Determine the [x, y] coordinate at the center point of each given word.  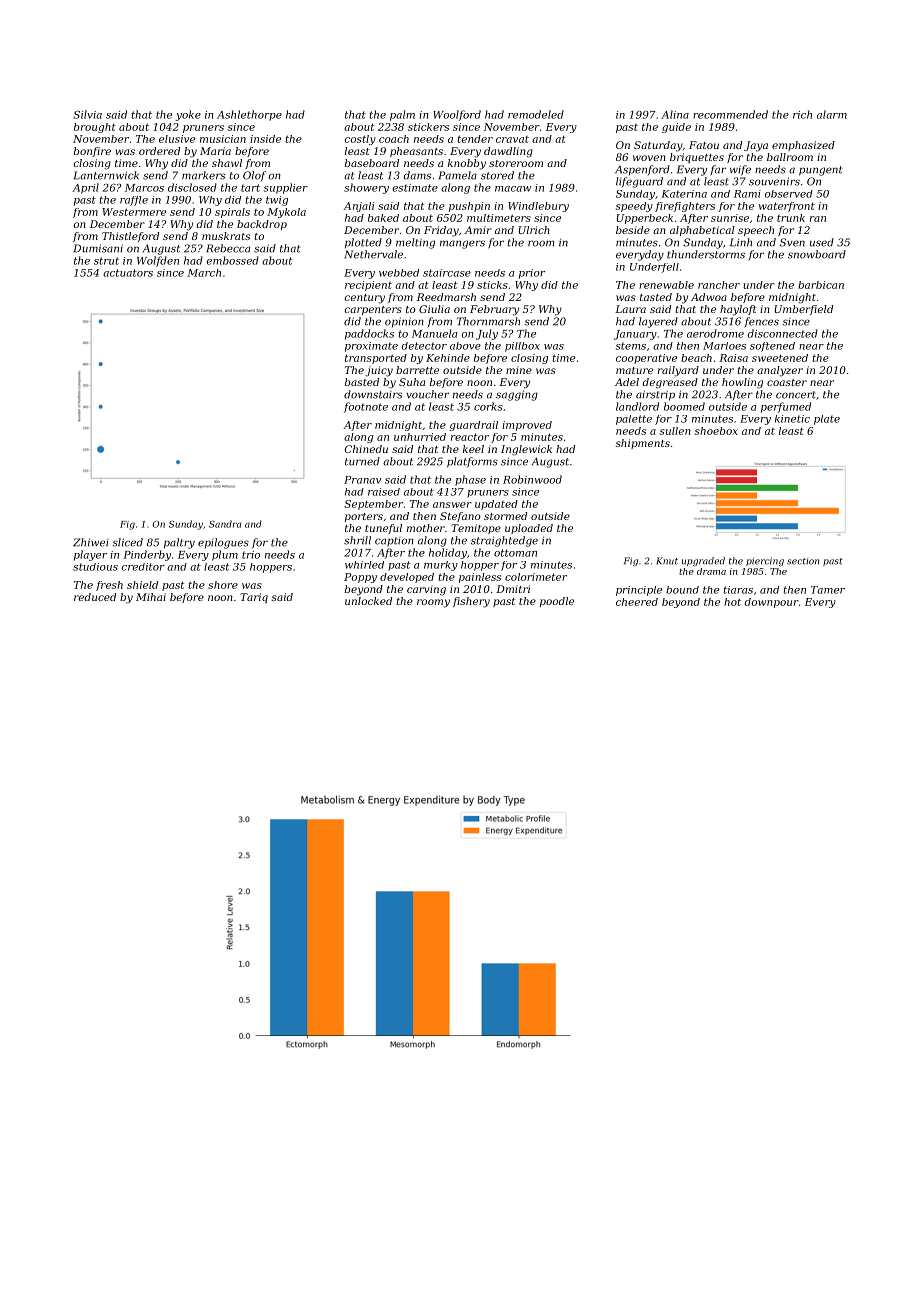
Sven [792, 242]
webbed [399, 273]
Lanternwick [106, 175]
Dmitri [513, 589]
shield [142, 585]
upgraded [703, 562]
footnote [366, 407]
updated [496, 505]
